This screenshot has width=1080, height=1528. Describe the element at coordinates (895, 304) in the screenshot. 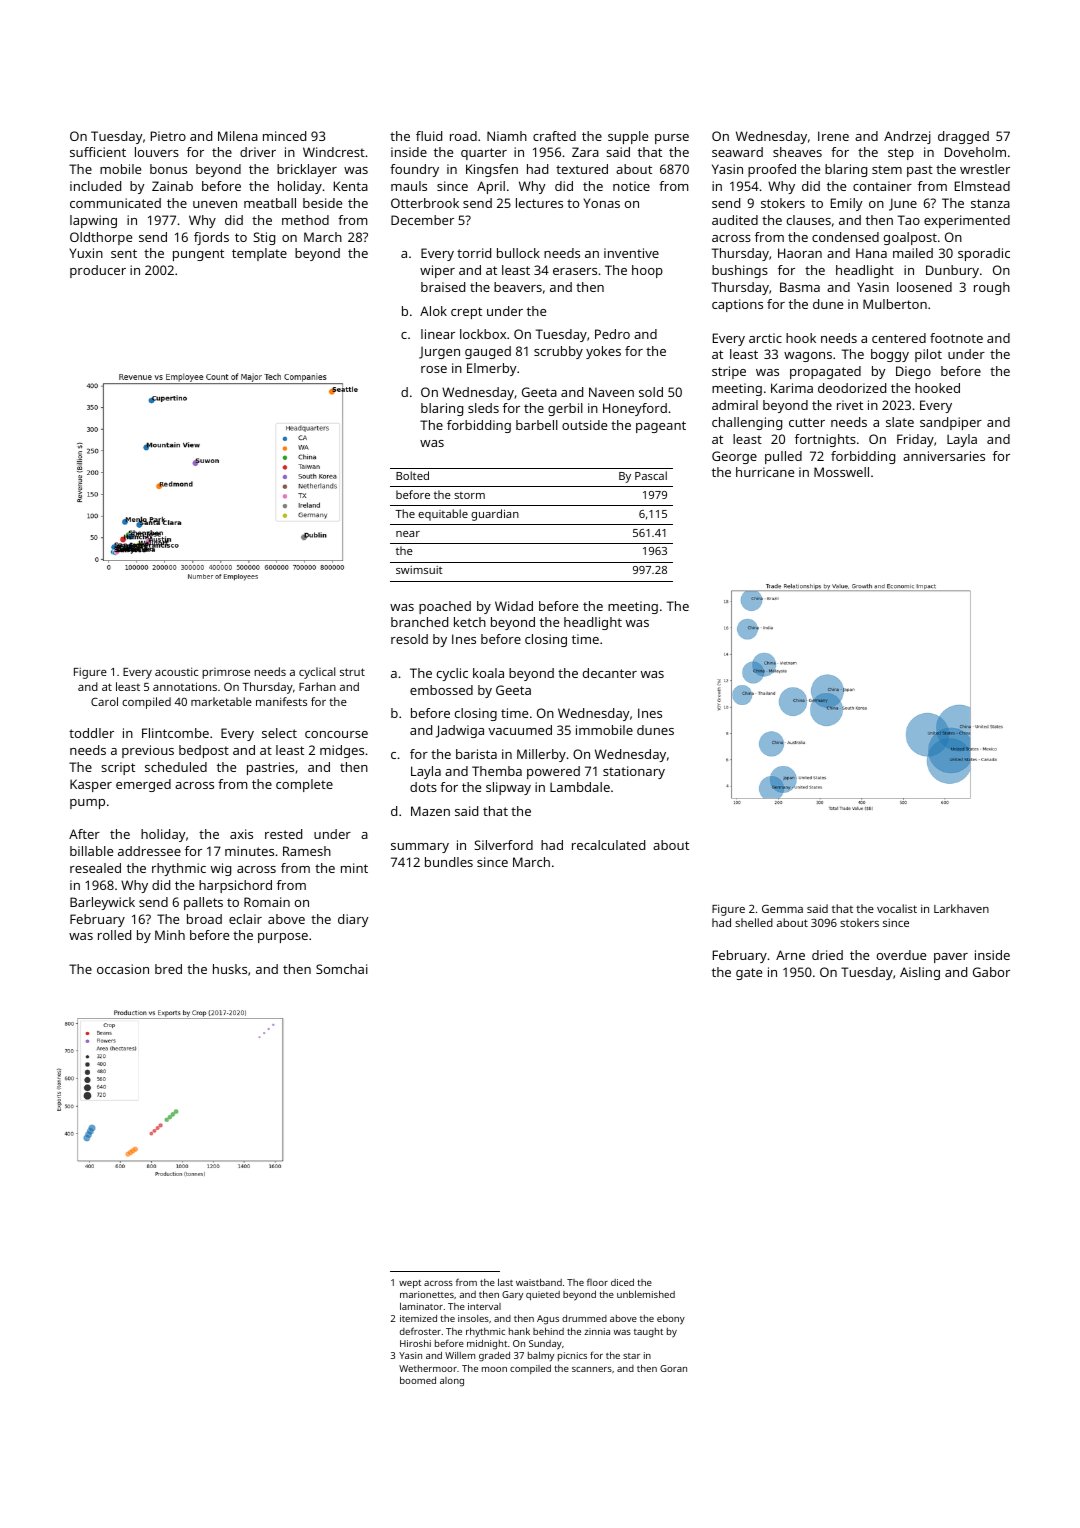

I see `Mulberton` at that location.
